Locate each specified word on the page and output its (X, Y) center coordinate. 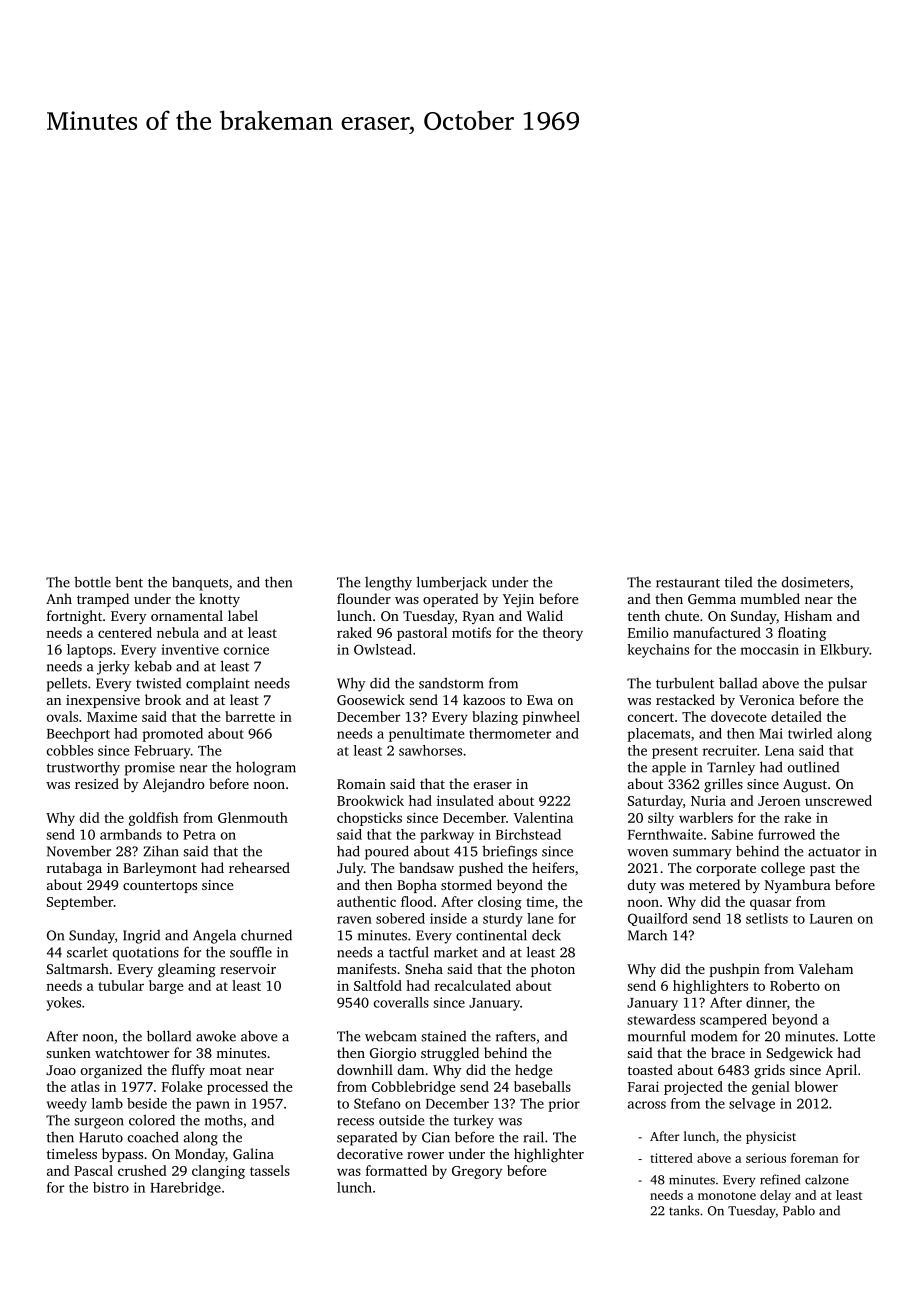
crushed (142, 1170)
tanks (684, 1210)
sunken (68, 1052)
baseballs (542, 1086)
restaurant (688, 583)
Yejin (518, 600)
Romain (361, 784)
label (243, 615)
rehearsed (259, 867)
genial (771, 1088)
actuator (834, 852)
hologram (266, 769)
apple (669, 768)
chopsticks (369, 819)
